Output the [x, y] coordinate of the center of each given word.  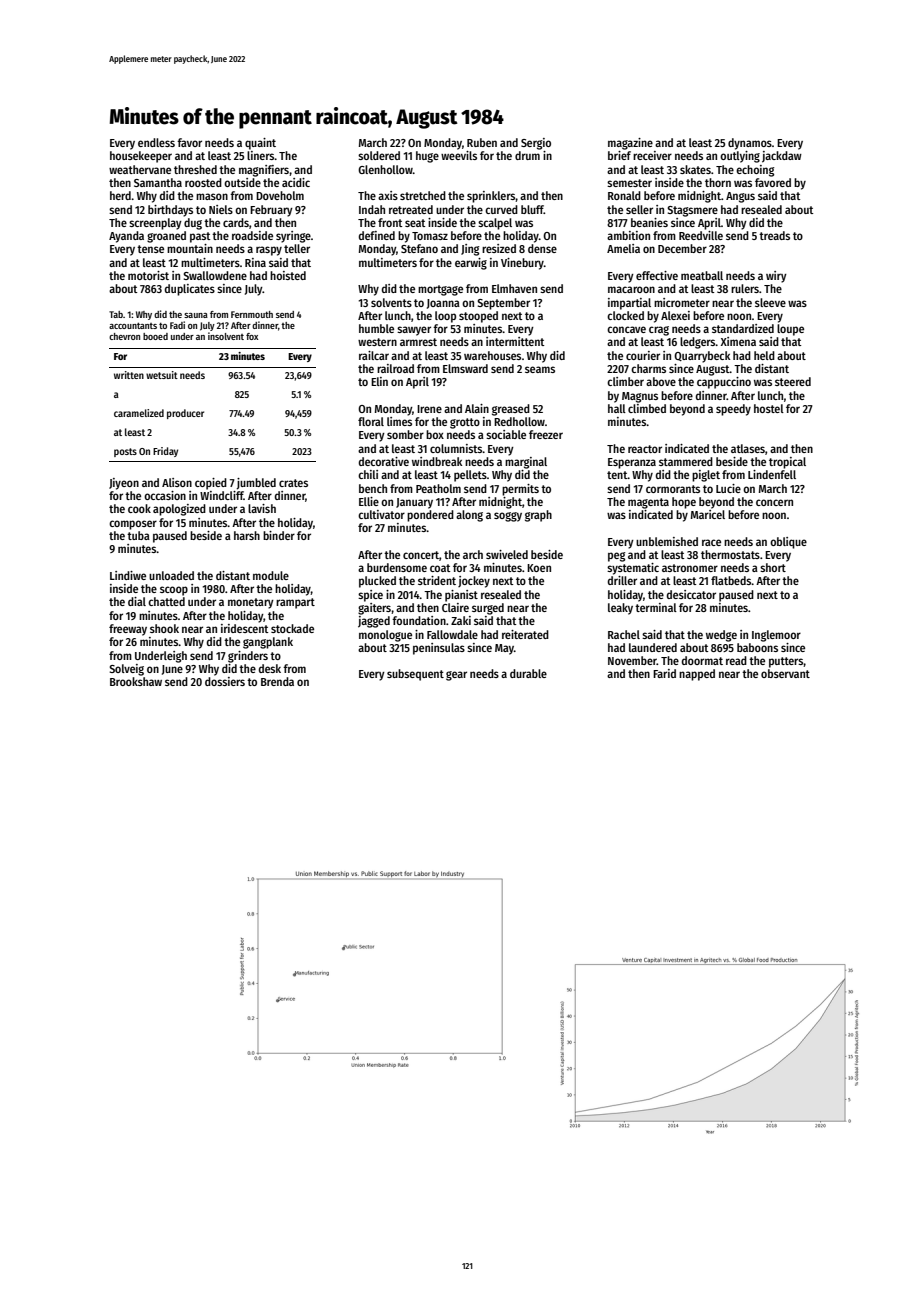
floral [371, 421]
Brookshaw [136, 681]
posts [125, 452]
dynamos [750, 144]
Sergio [536, 144]
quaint [260, 144]
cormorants [673, 489]
